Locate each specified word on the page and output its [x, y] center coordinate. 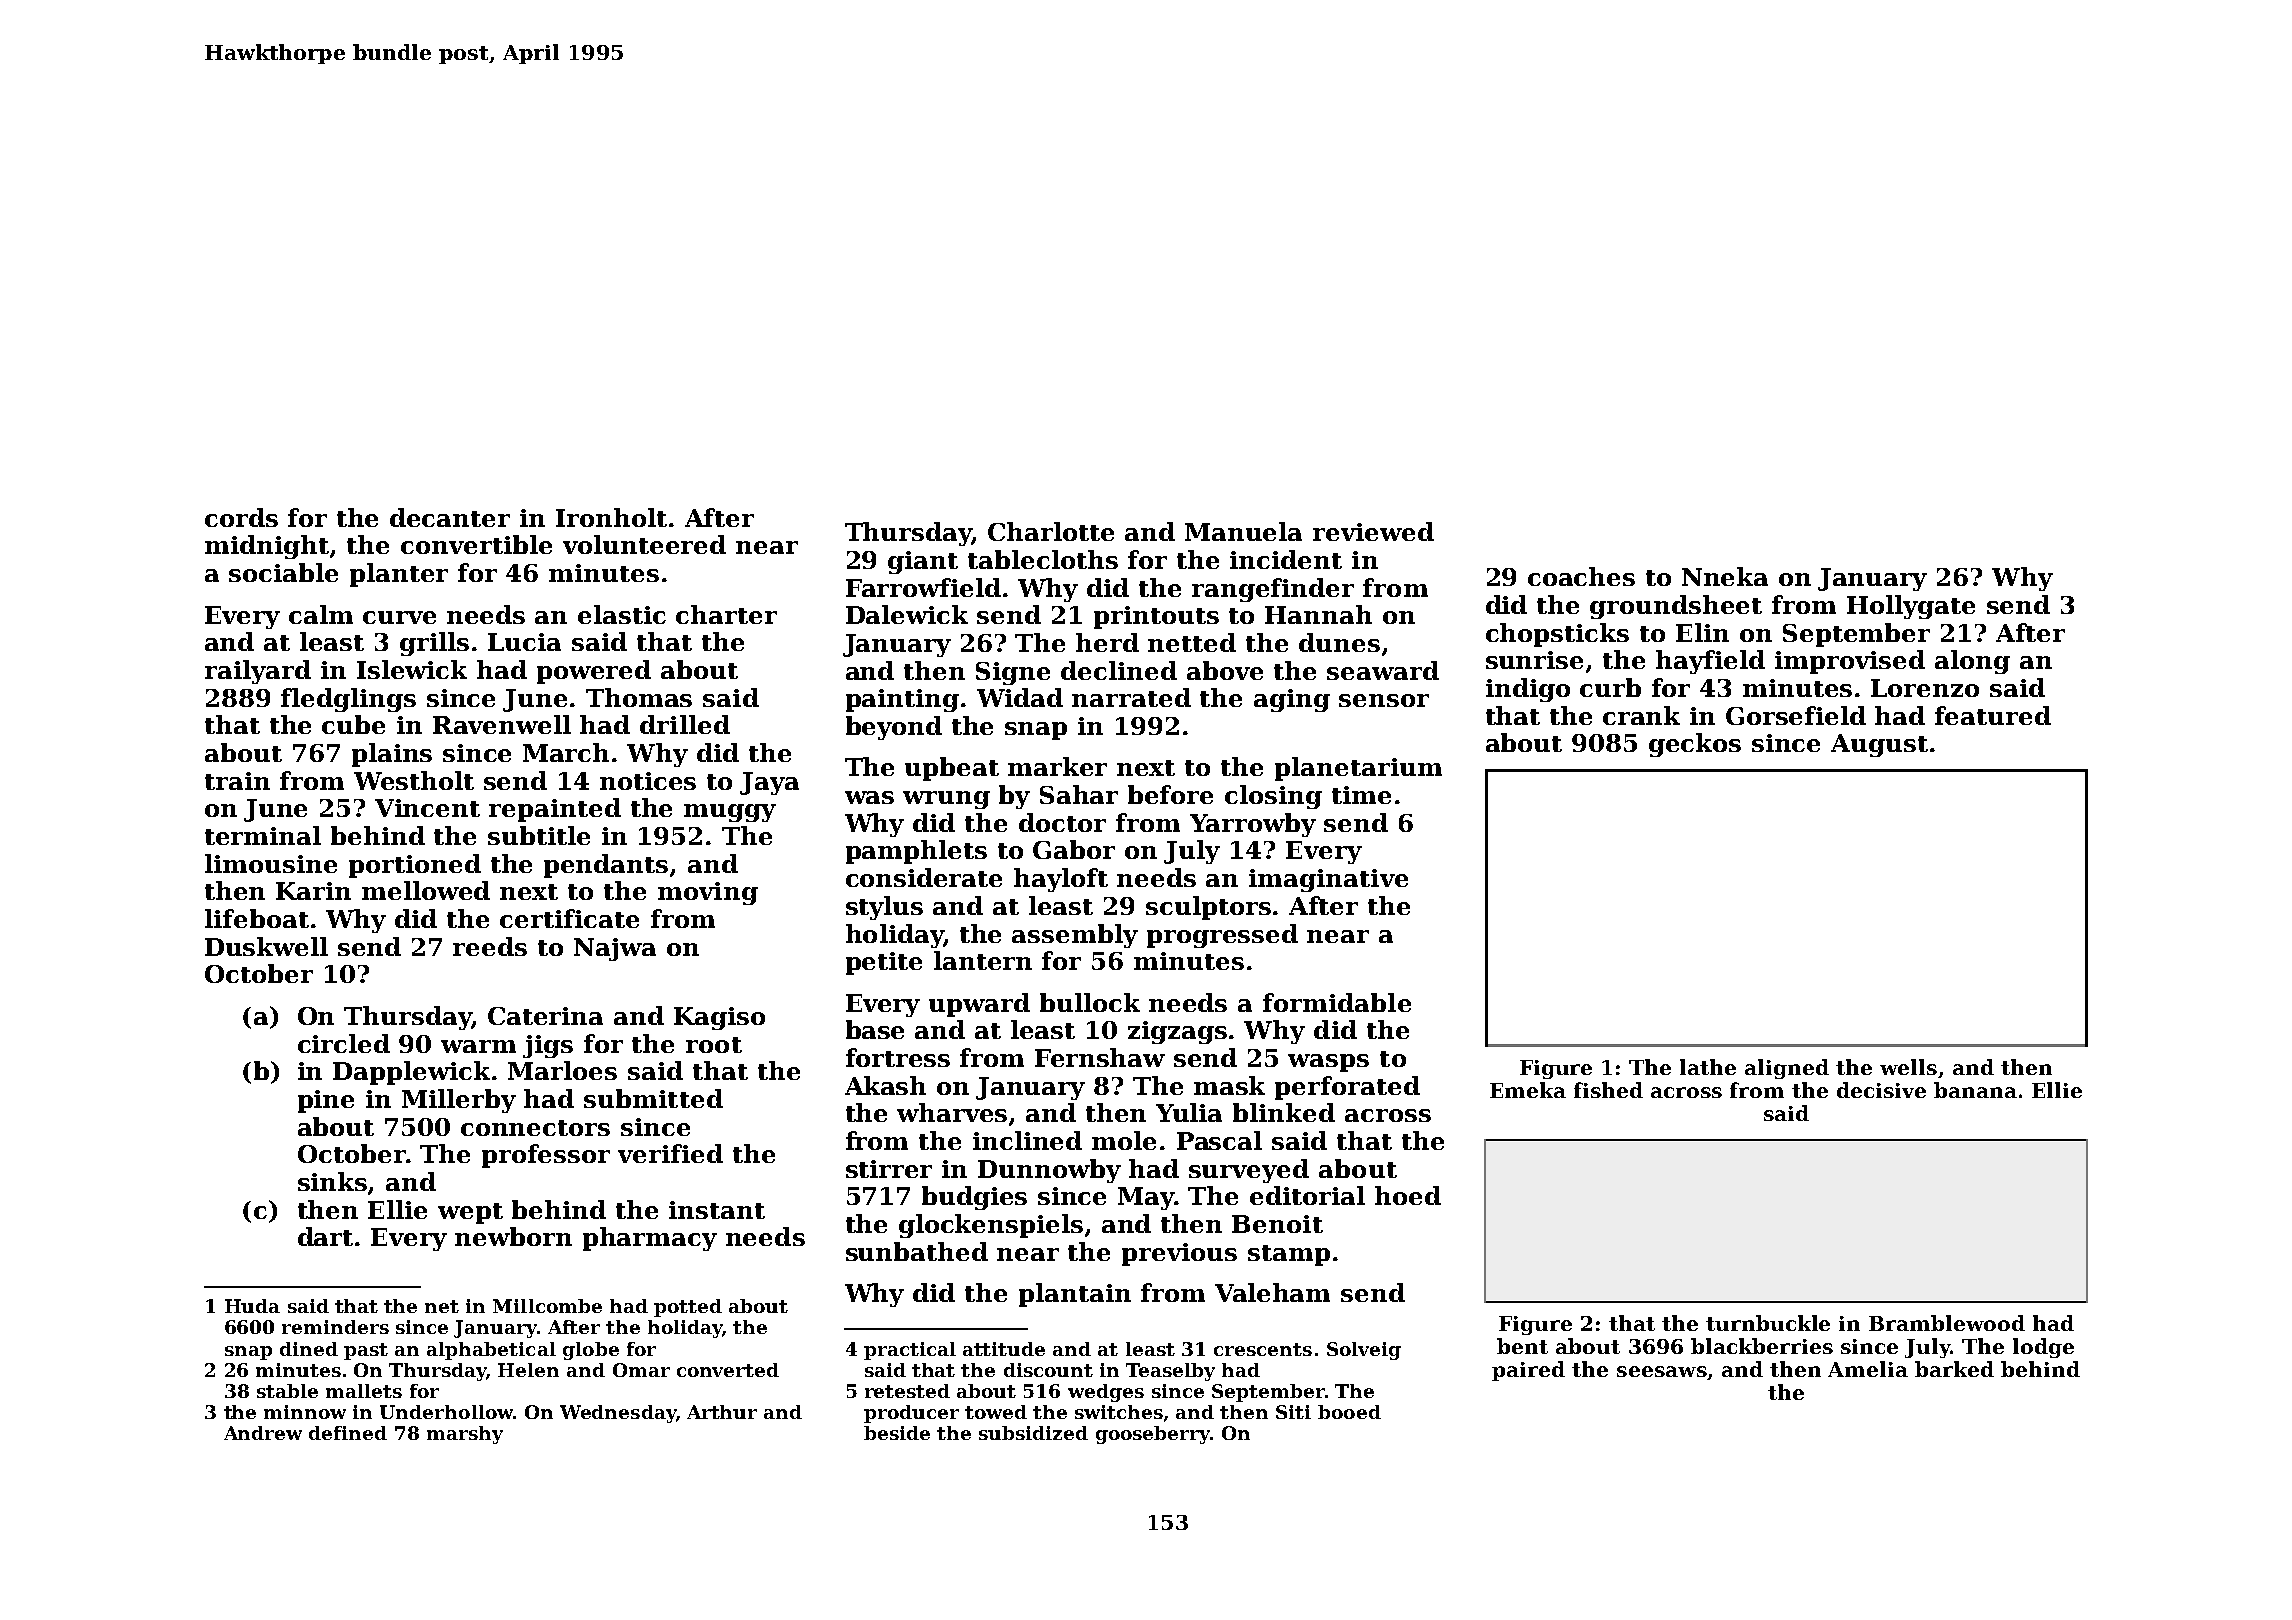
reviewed [1373, 531]
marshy [465, 1435]
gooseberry [1153, 1435]
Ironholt [611, 517]
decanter [450, 517]
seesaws [1662, 1371]
